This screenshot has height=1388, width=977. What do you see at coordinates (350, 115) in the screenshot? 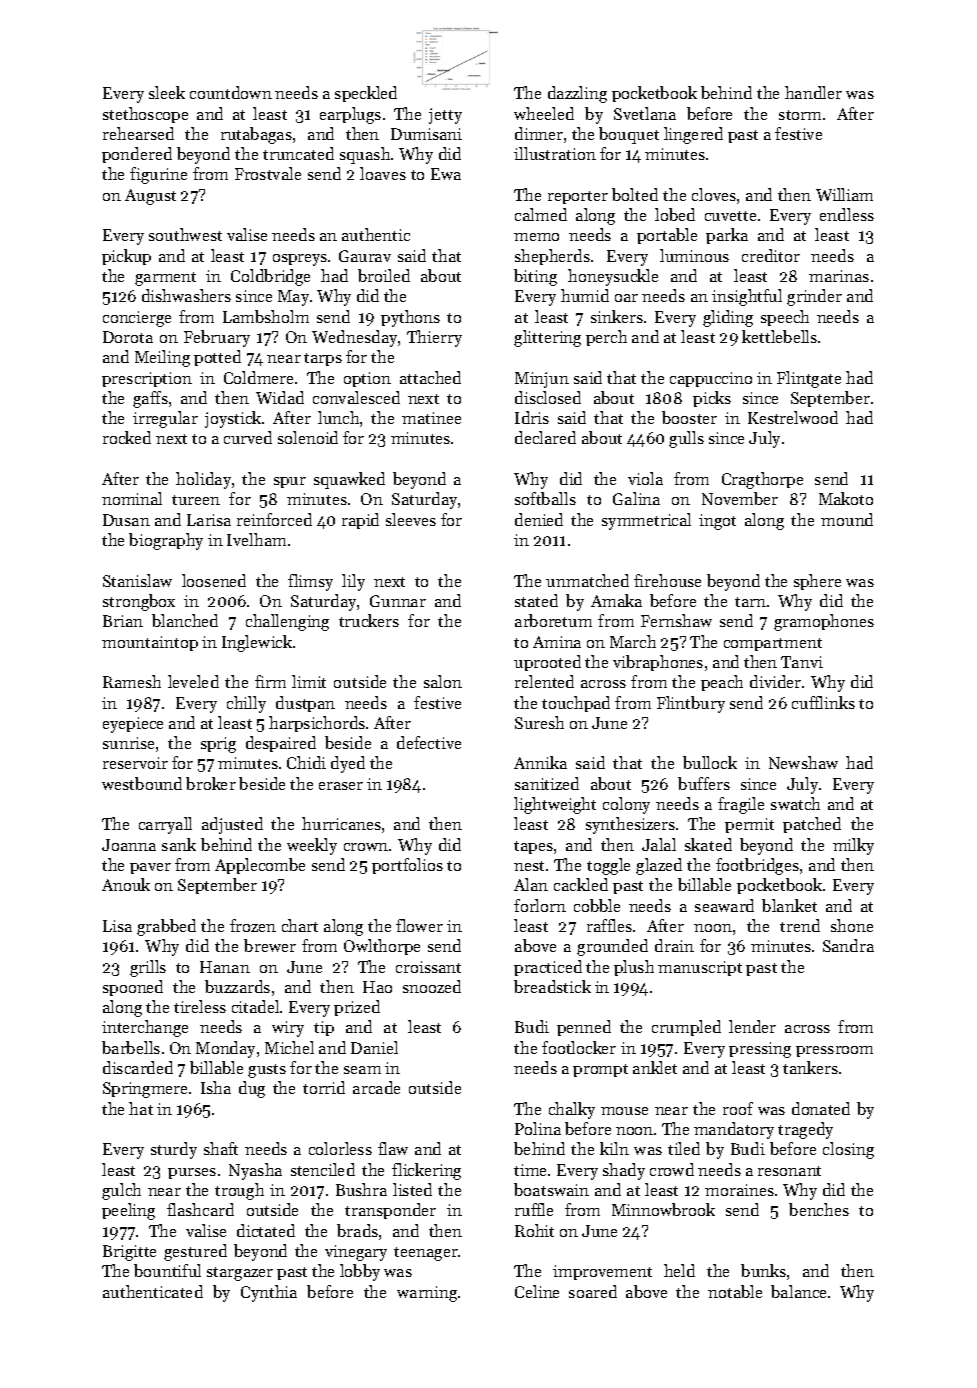
I see `earplugs` at bounding box center [350, 115].
